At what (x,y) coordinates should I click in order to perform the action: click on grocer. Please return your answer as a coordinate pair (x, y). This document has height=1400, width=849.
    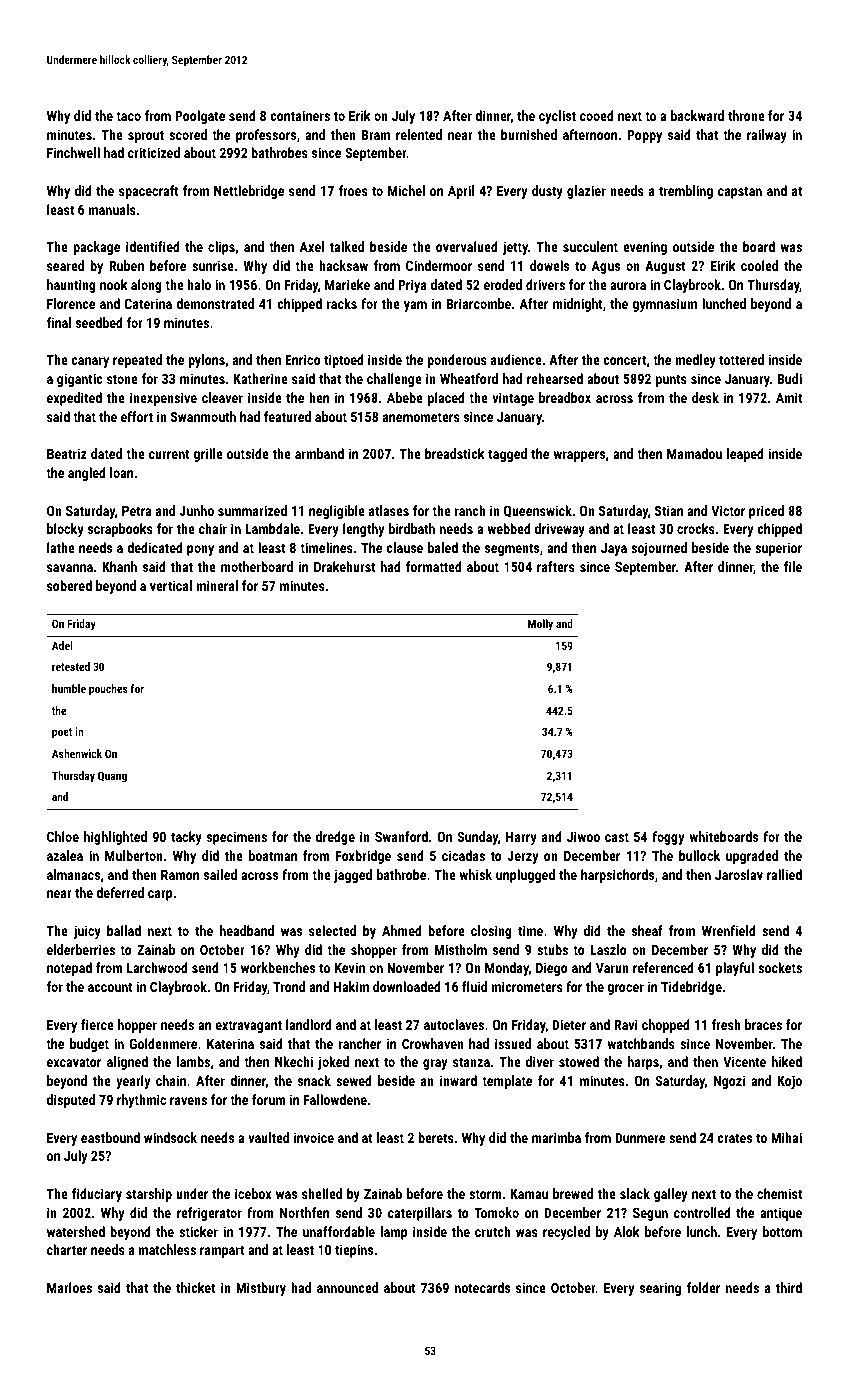
    Looking at the image, I should click on (625, 989).
